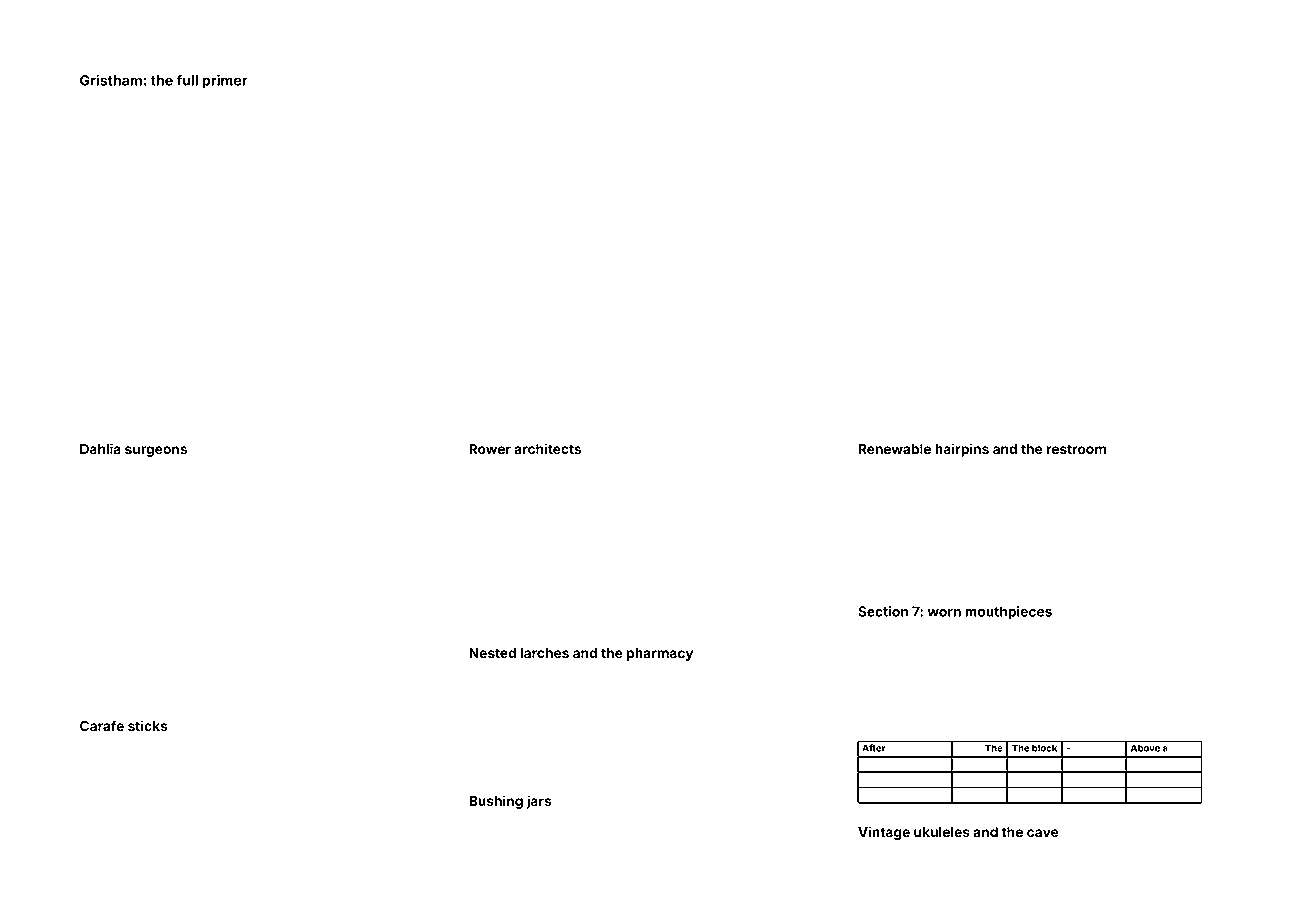 Image resolution: width=1308 pixels, height=924 pixels. Describe the element at coordinates (980, 554) in the page. I see `marketable` at that location.
